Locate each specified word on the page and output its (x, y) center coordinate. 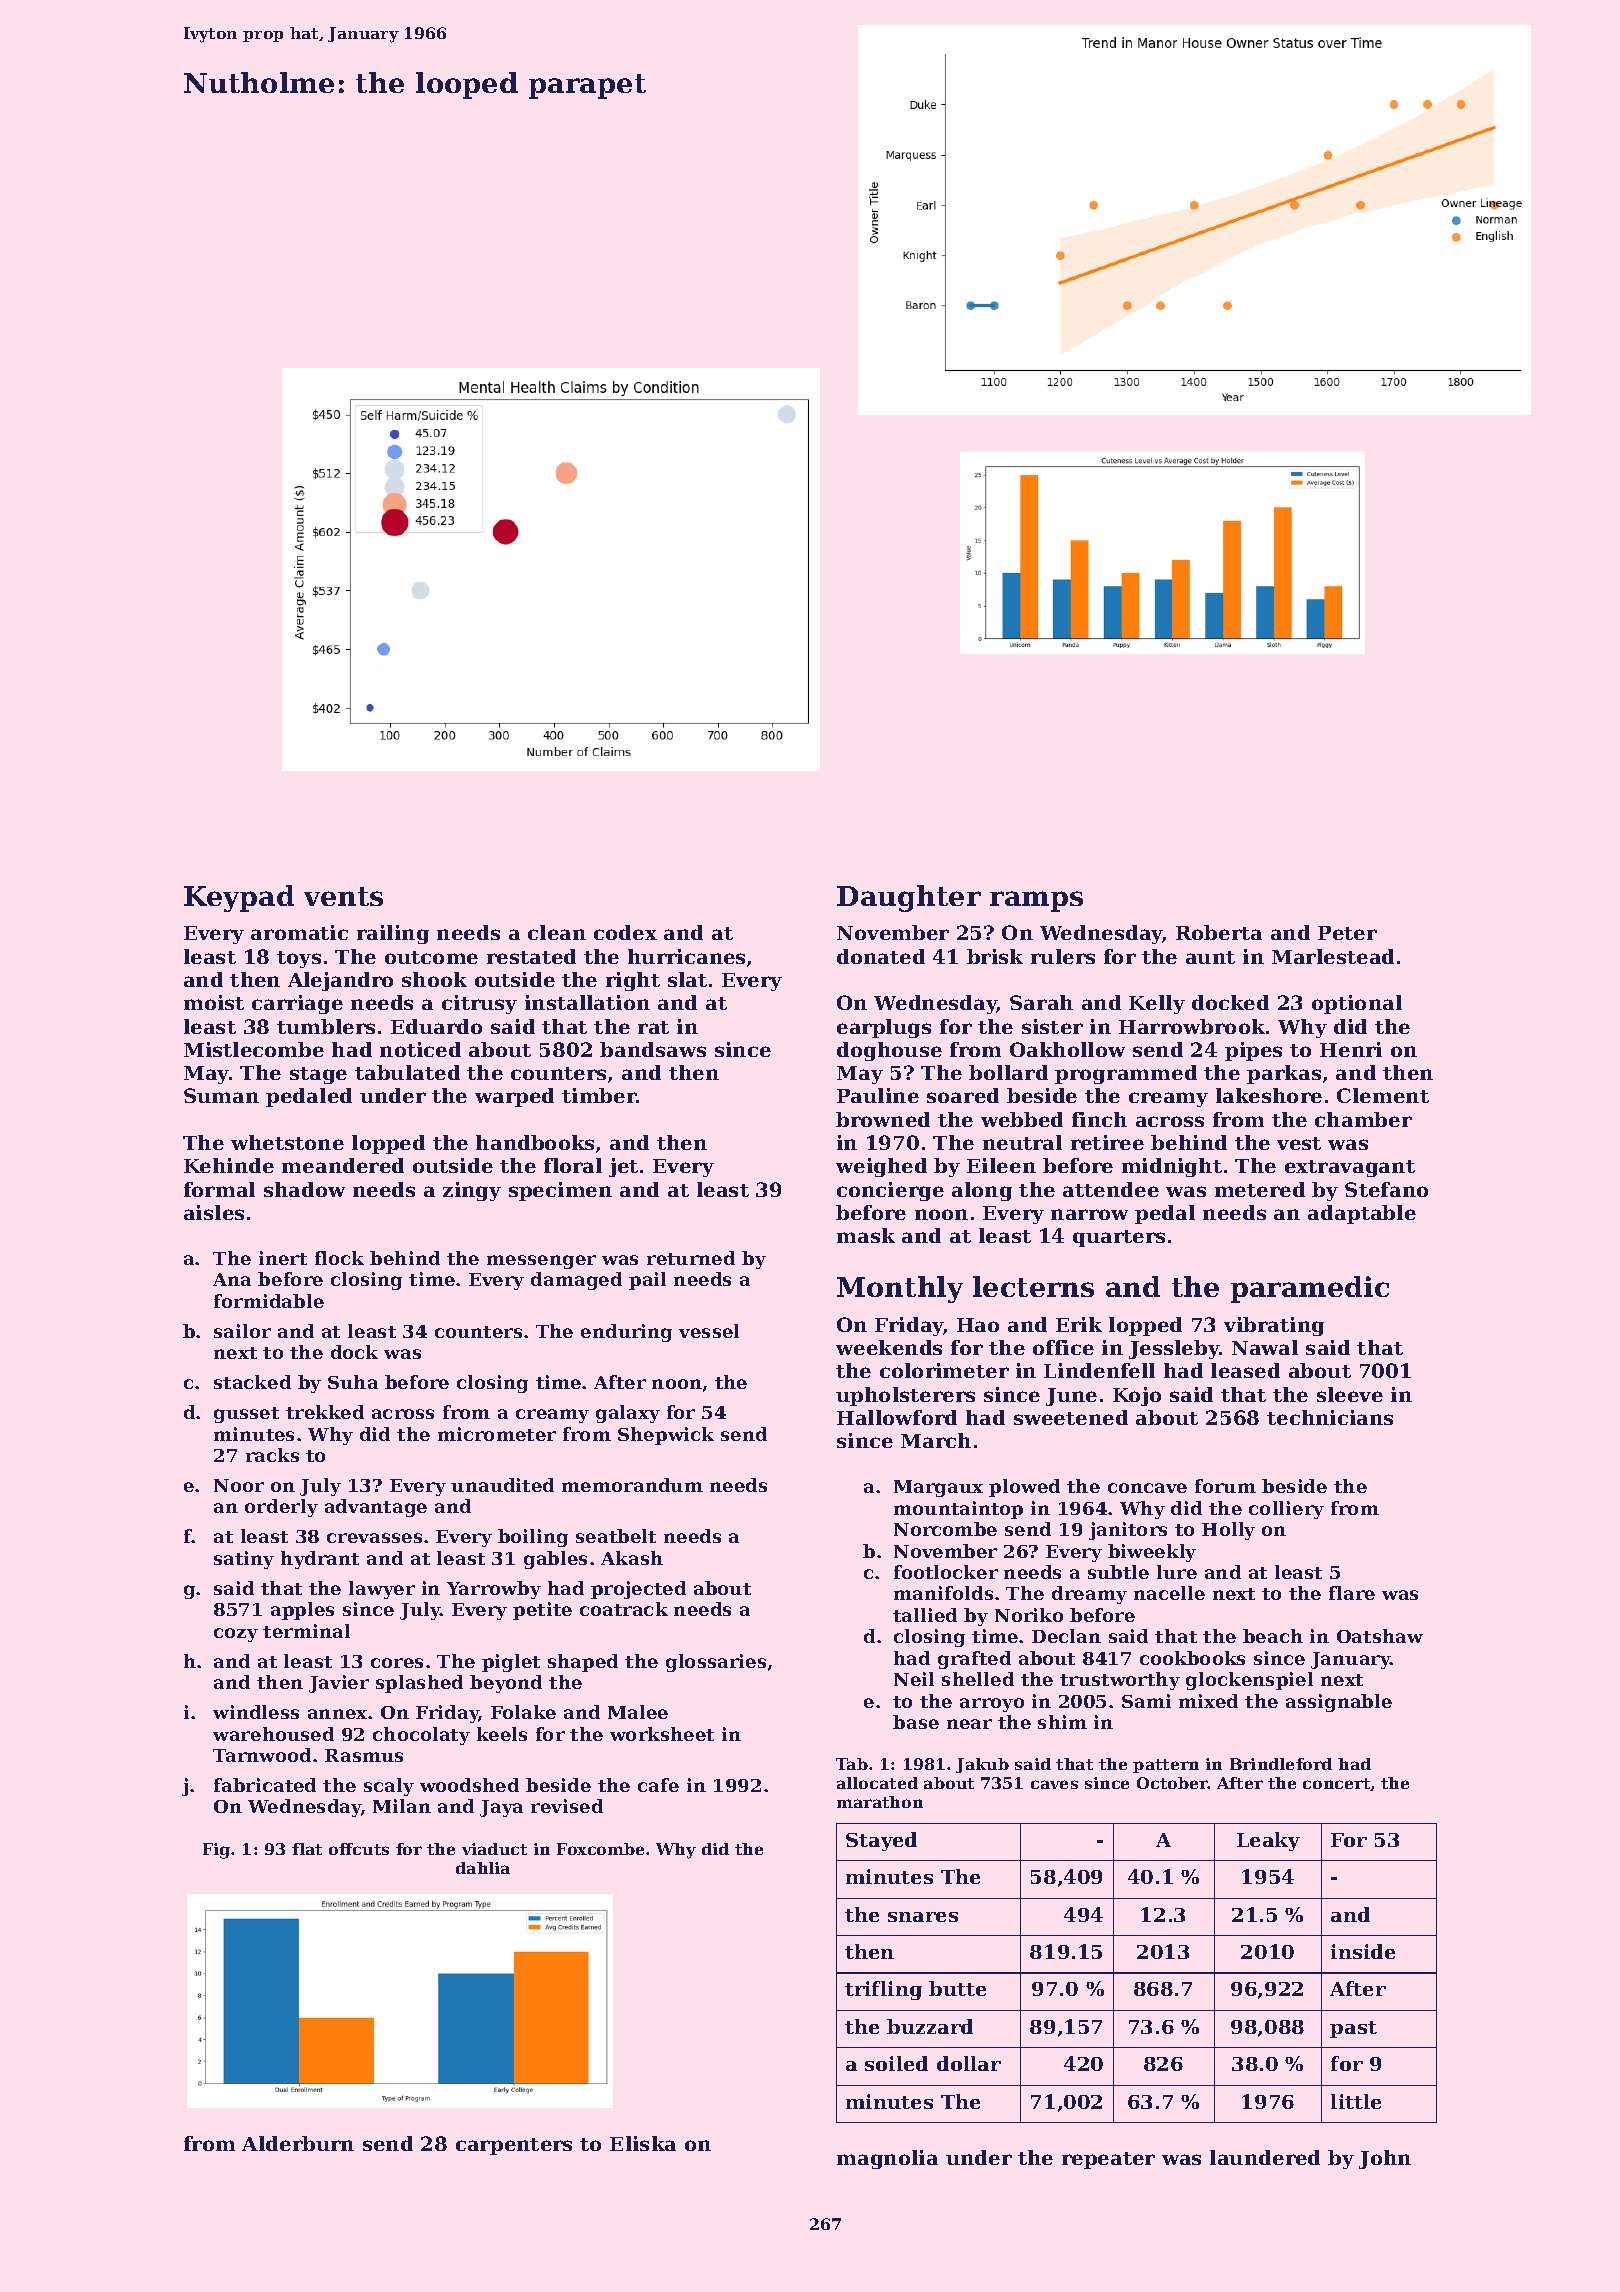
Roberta (1219, 932)
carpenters (514, 2146)
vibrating (1274, 1326)
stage (318, 1075)
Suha (353, 1382)
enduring (626, 1333)
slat (687, 979)
